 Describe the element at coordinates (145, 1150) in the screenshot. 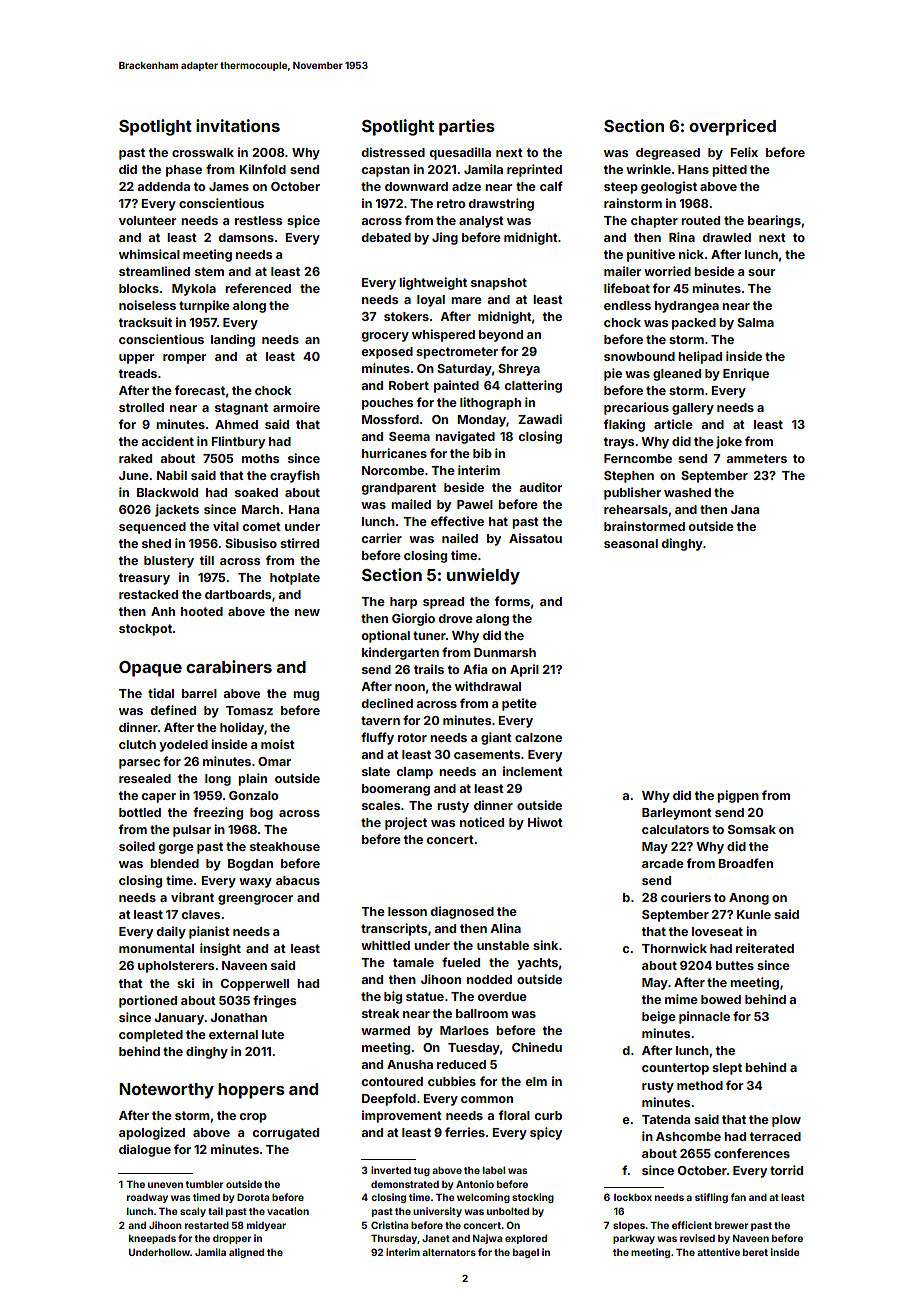

I see `dialogue` at that location.
